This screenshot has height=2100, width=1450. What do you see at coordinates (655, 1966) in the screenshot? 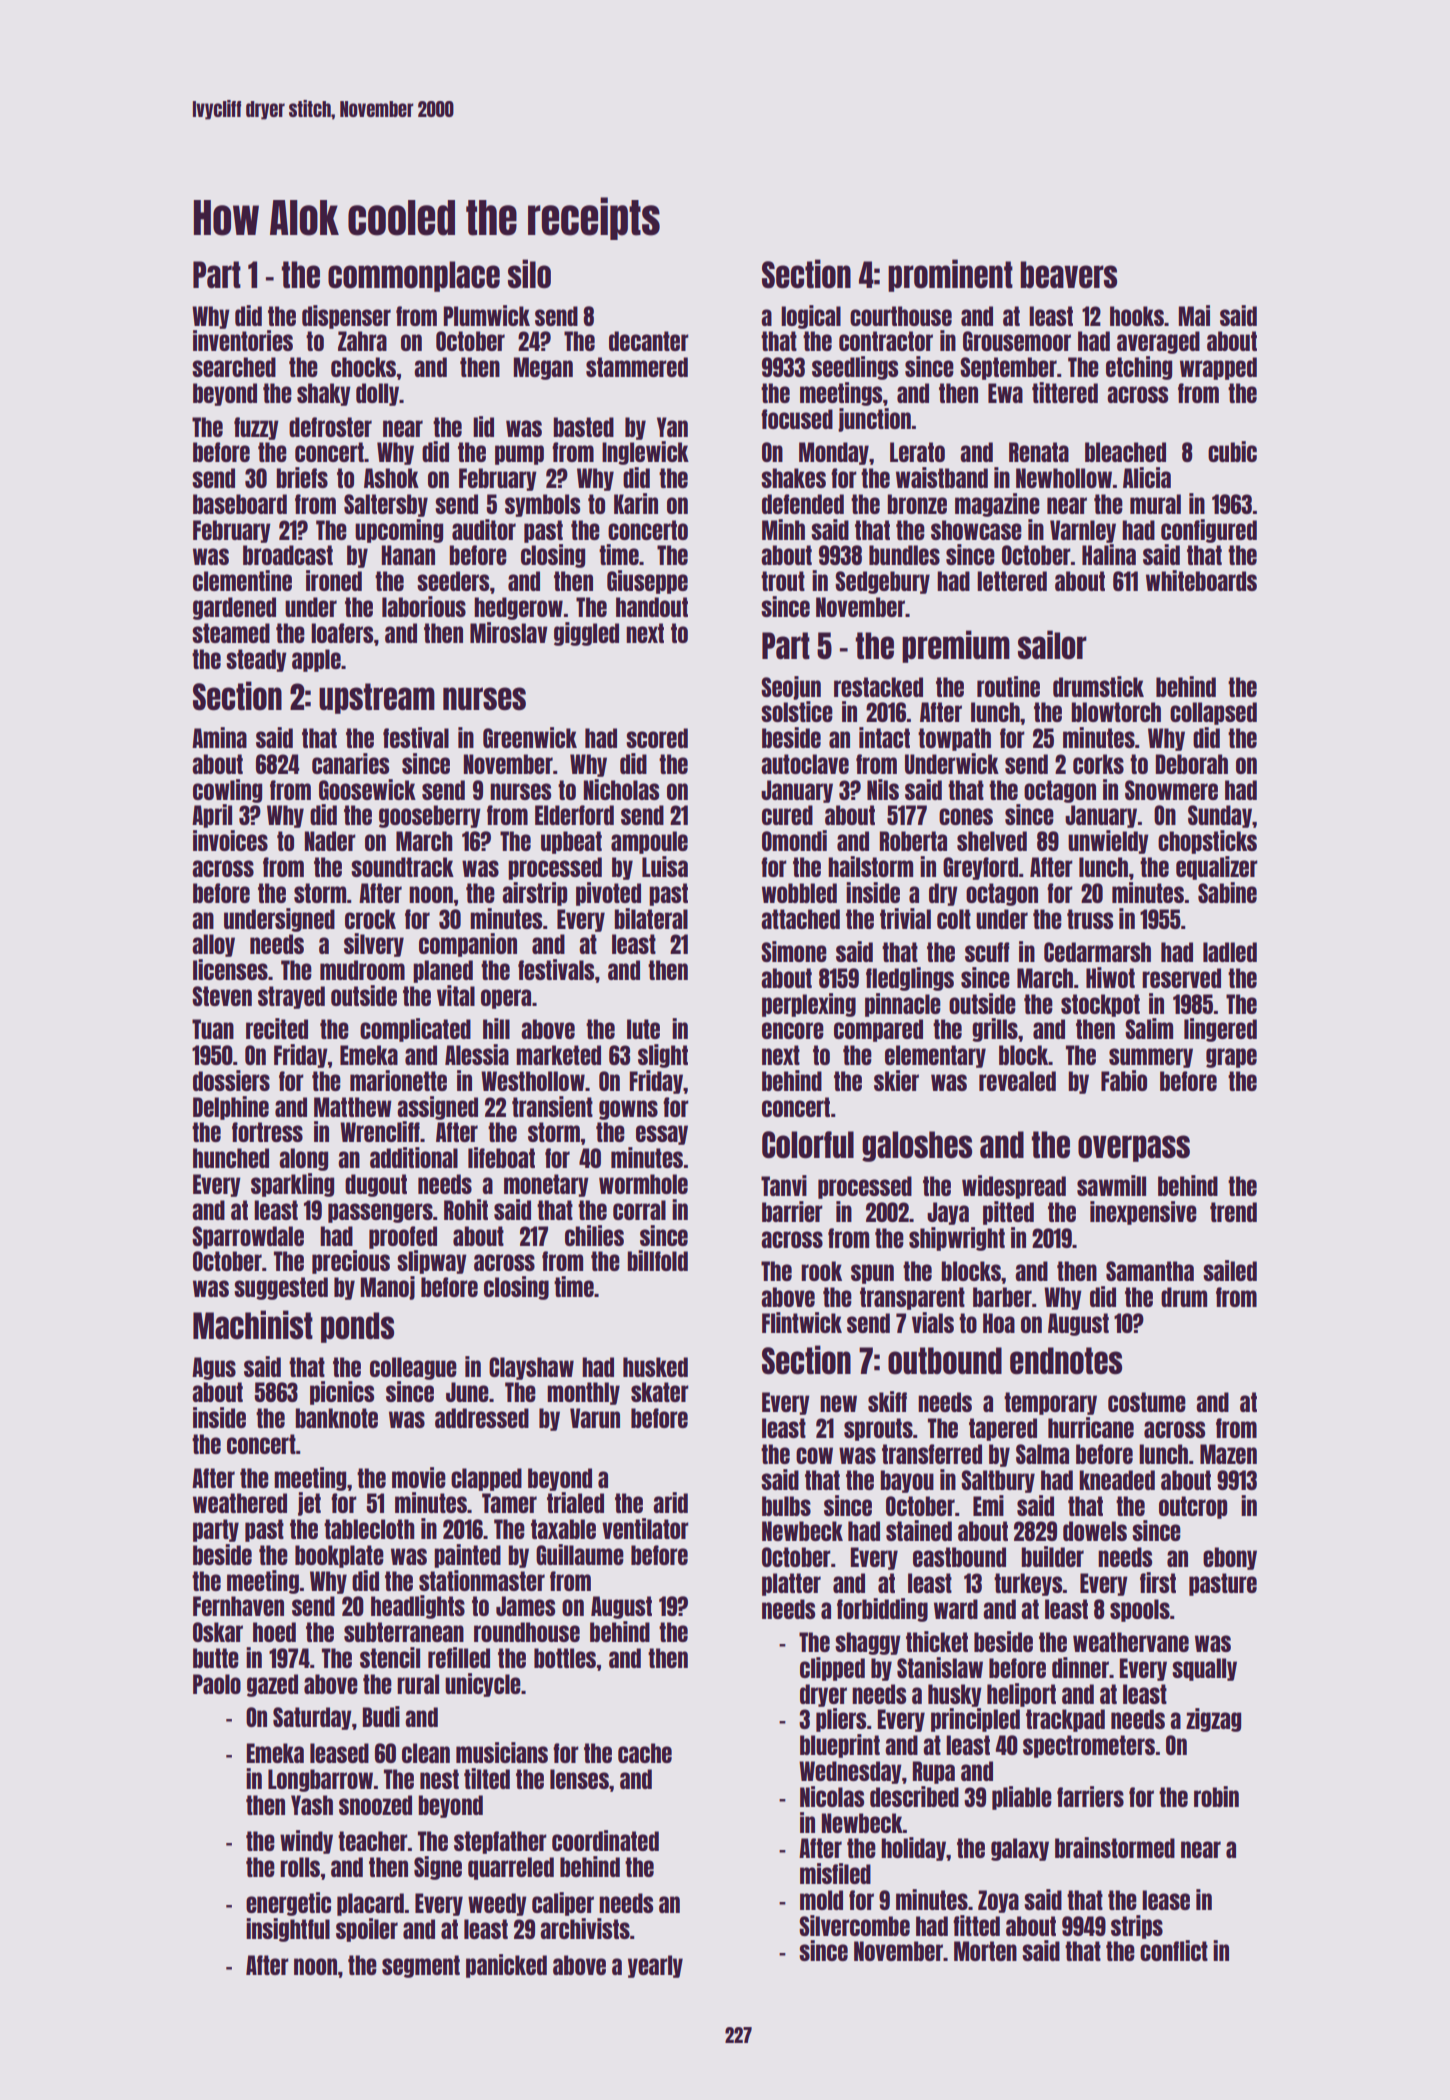
I see `yearly` at bounding box center [655, 1966].
